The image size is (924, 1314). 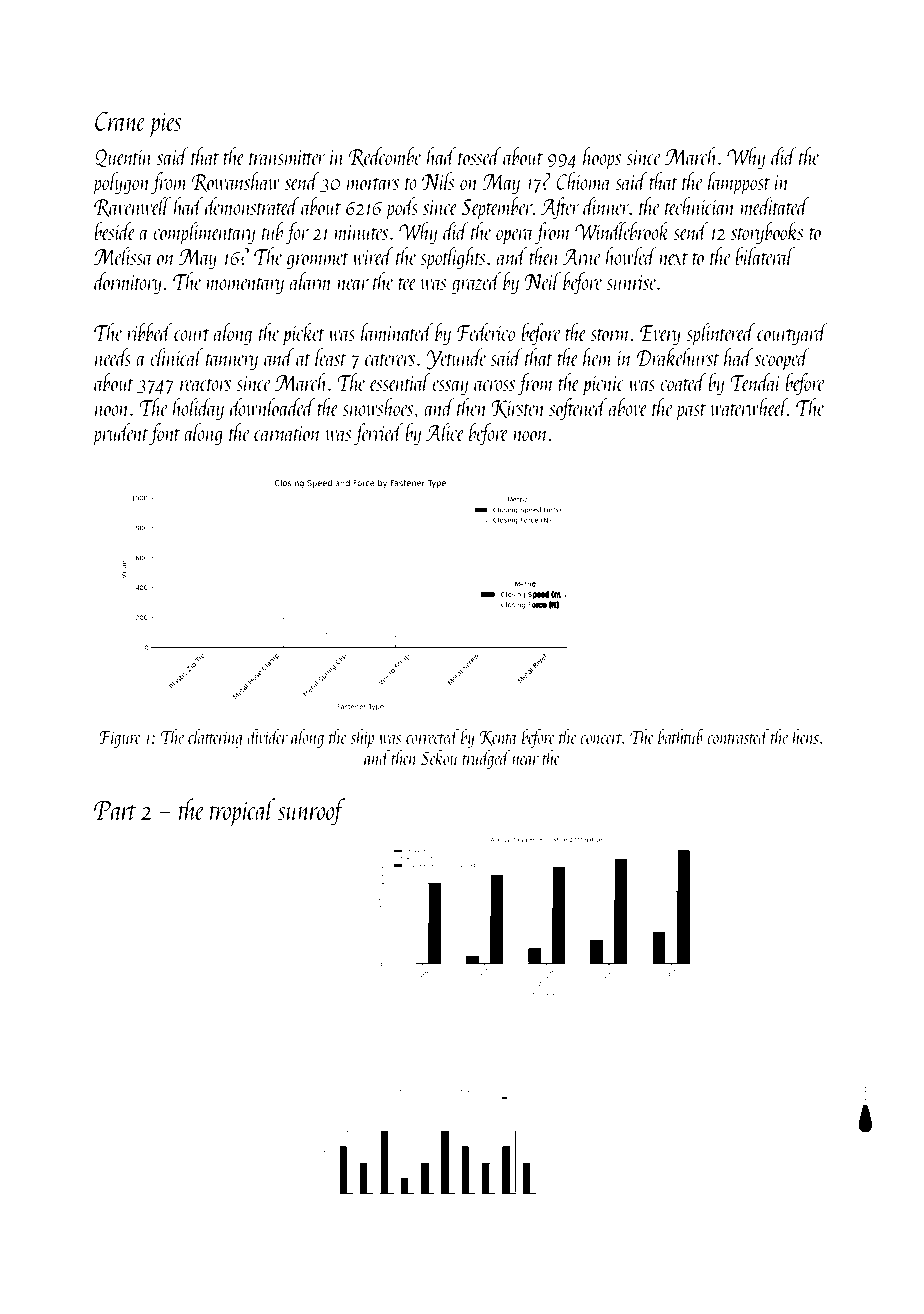 I want to click on tossed, so click(x=480, y=156).
